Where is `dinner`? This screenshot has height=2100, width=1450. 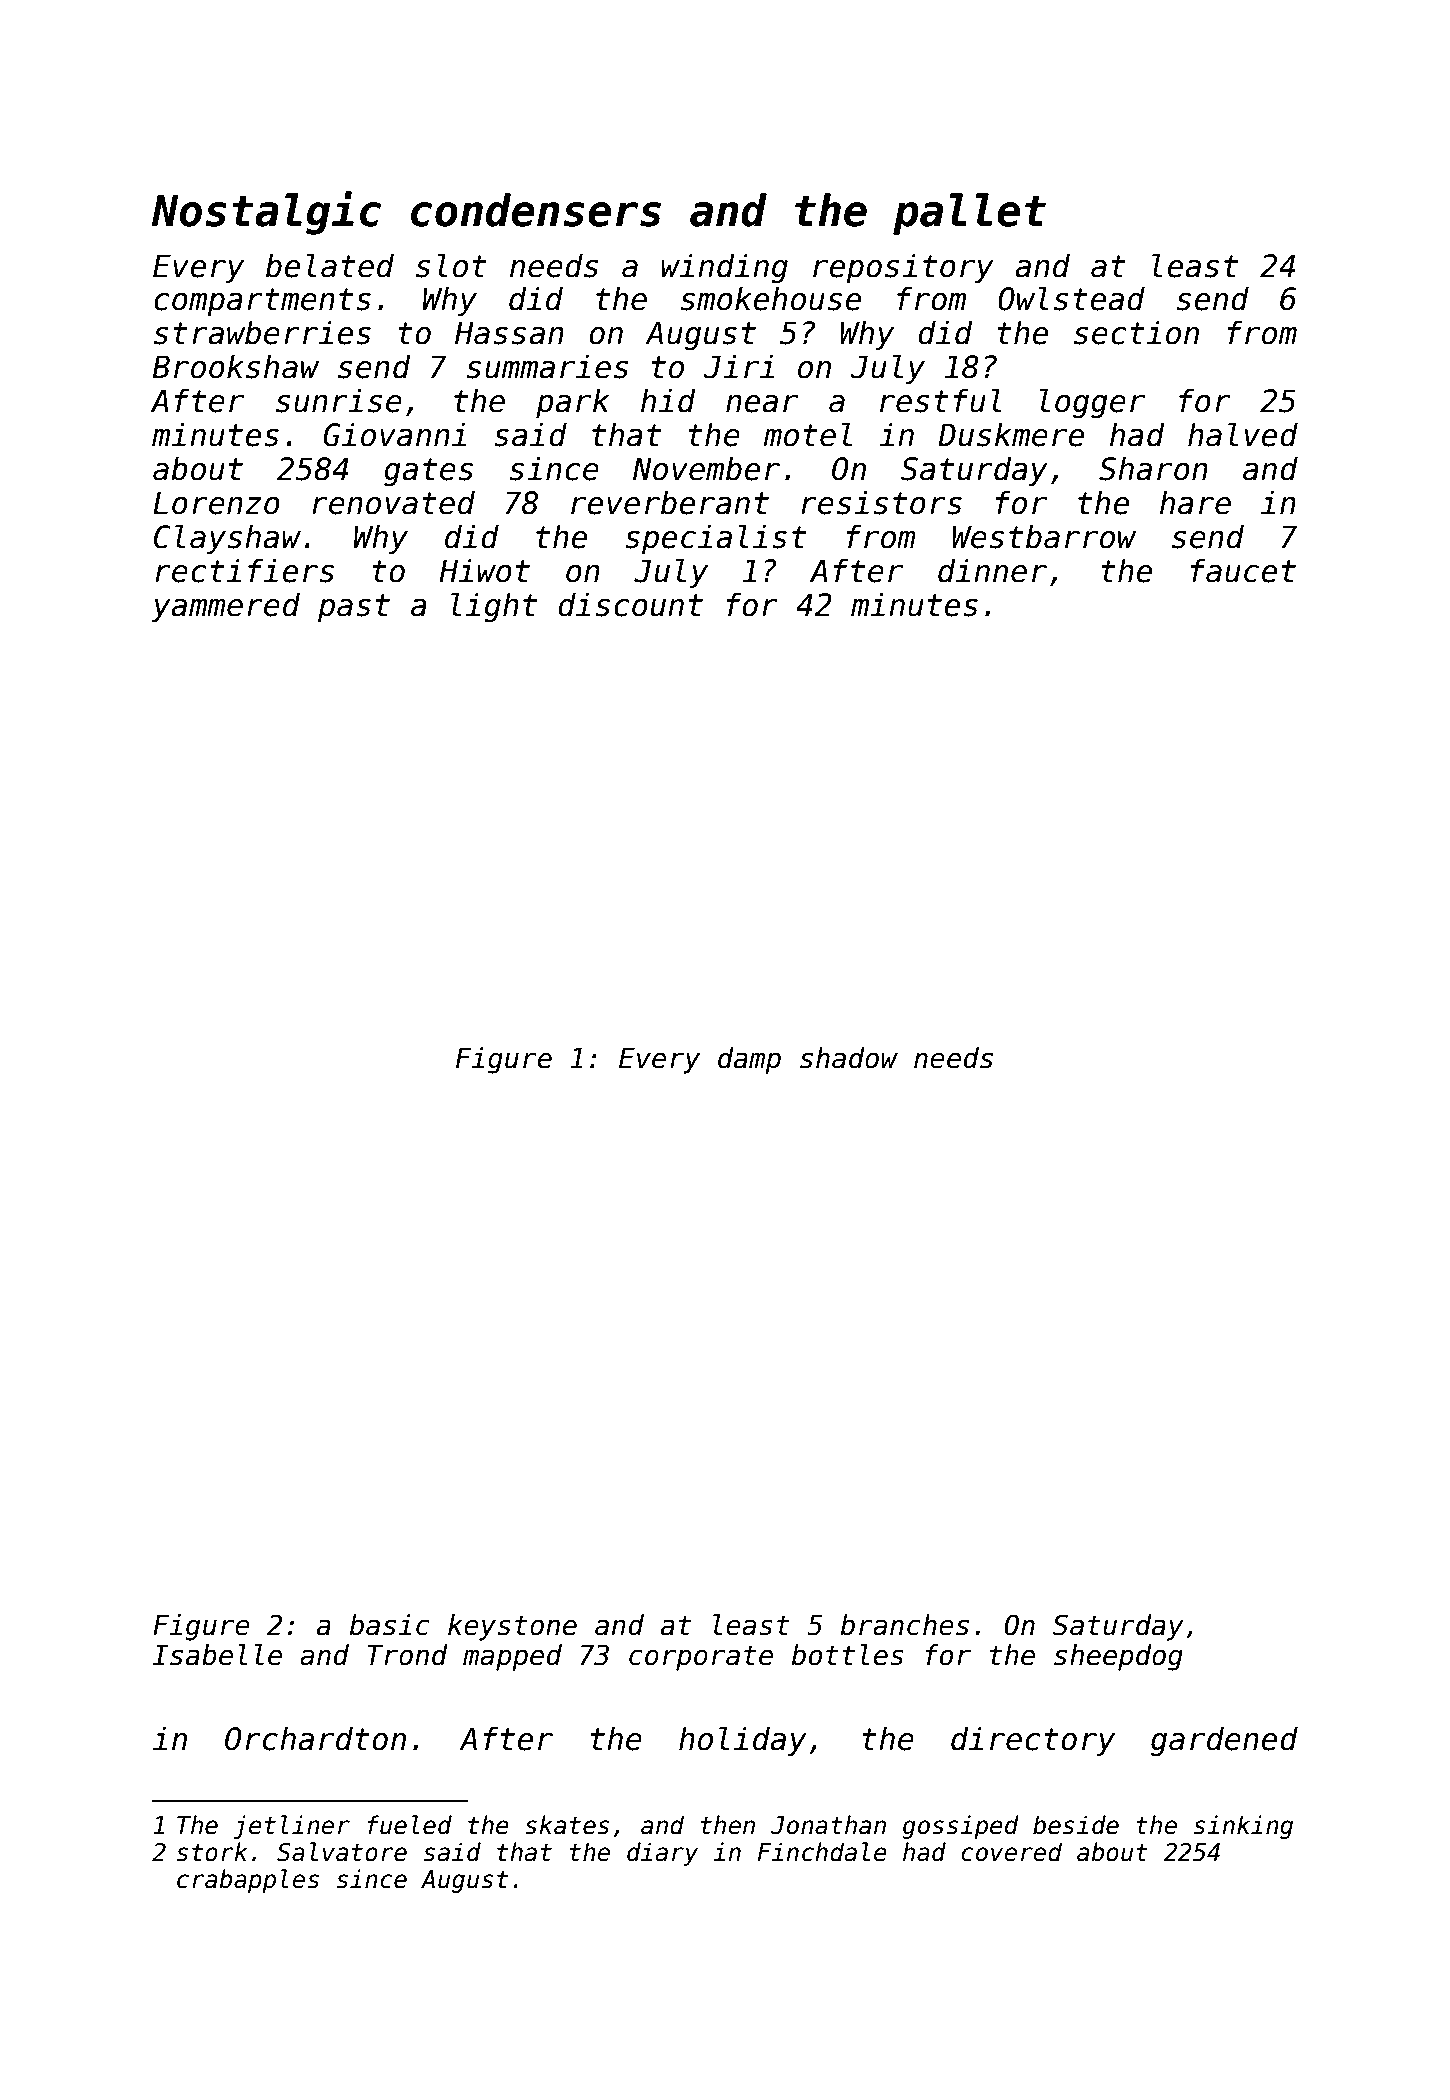 dinner is located at coordinates (992, 570).
